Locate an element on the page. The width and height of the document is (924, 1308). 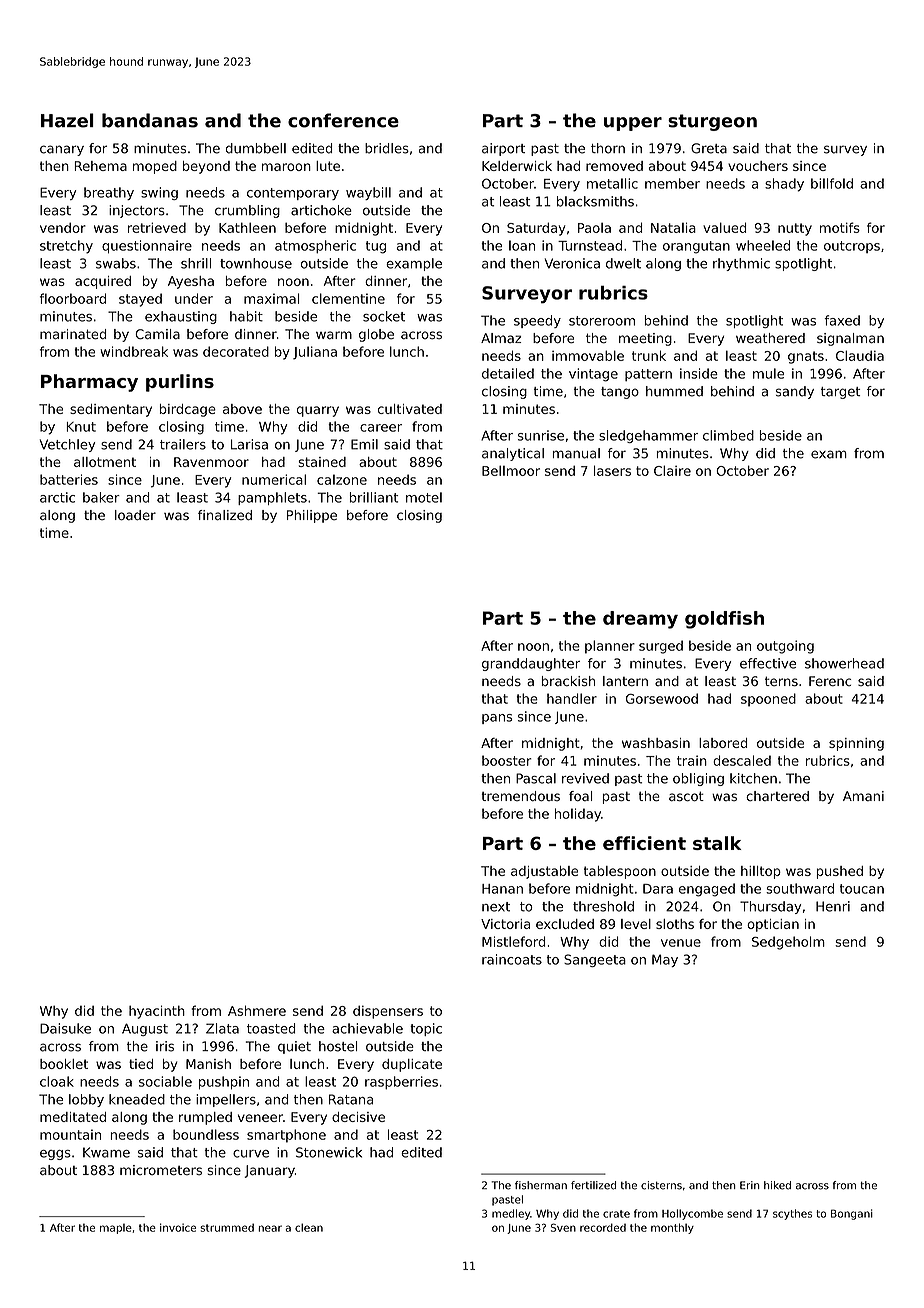
loader is located at coordinates (135, 515).
